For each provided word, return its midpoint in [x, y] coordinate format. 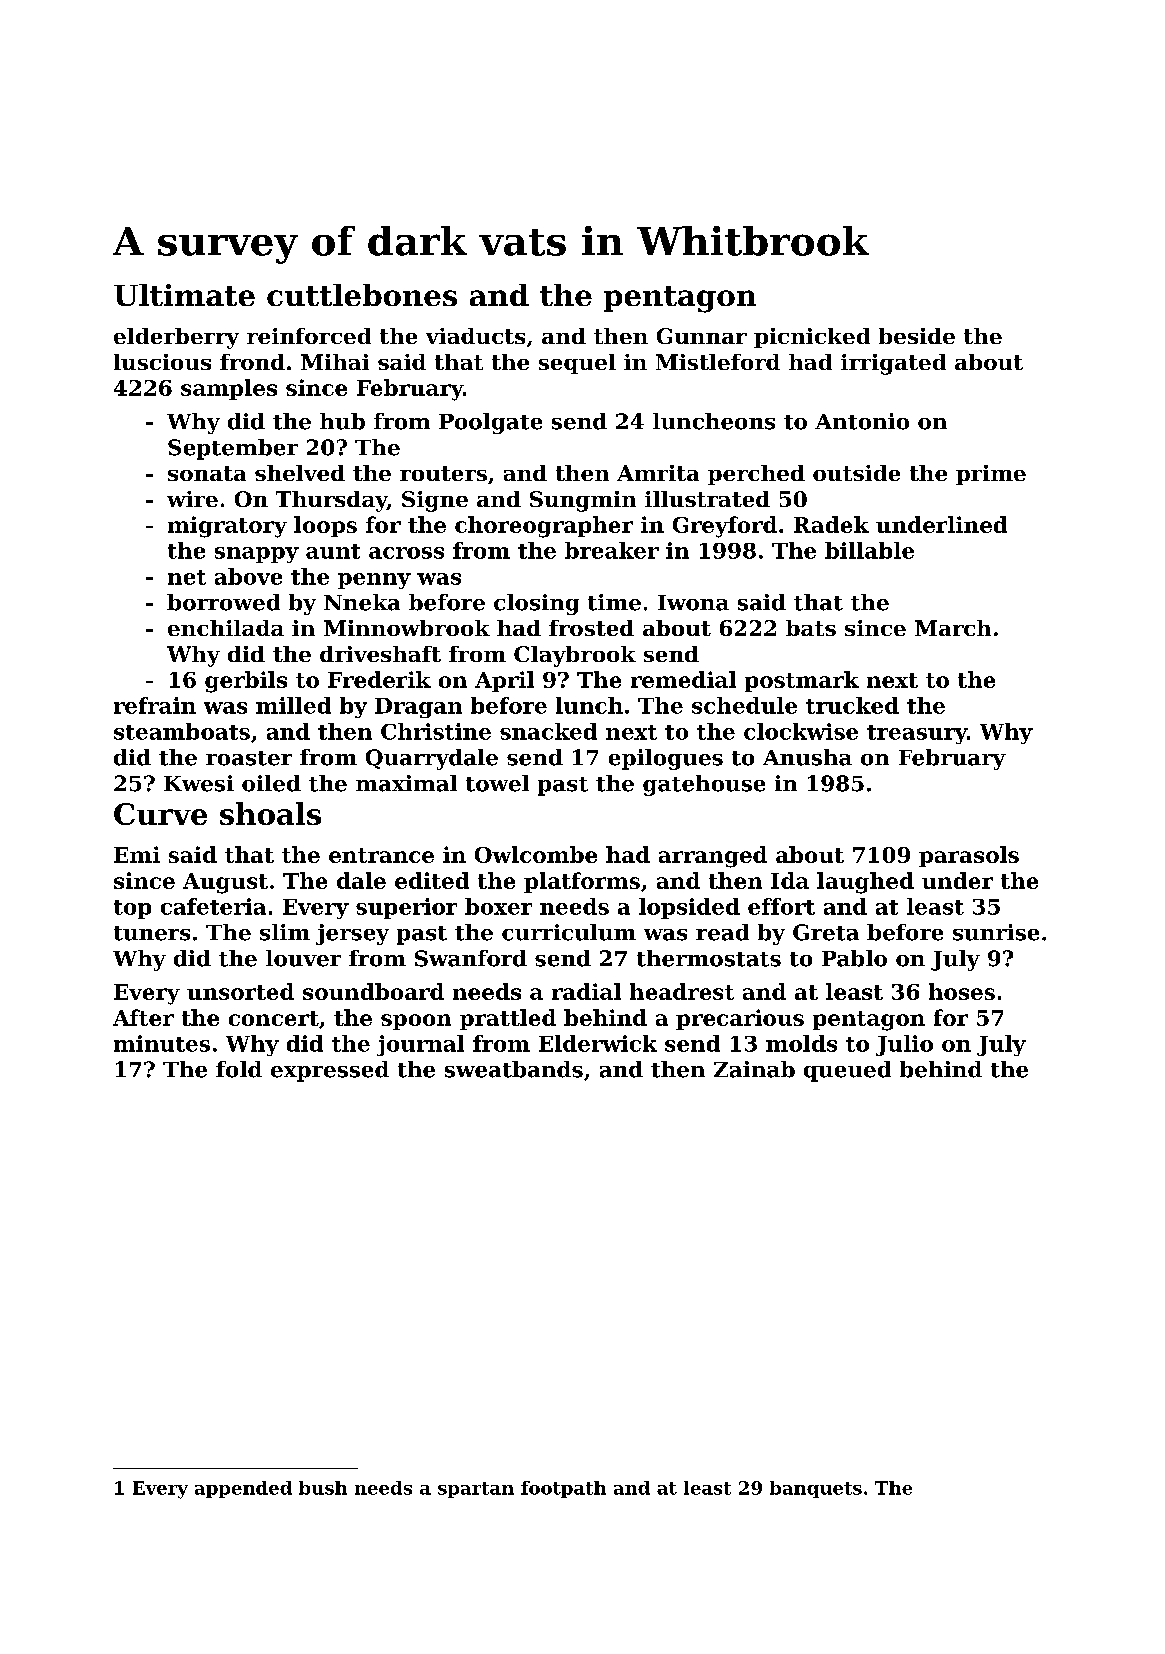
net [187, 577]
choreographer [544, 527]
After [143, 1017]
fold [239, 1069]
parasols [969, 856]
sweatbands [514, 1069]
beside [917, 336]
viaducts [475, 336]
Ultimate [184, 295]
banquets [816, 1489]
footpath [563, 1489]
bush [323, 1488]
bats [811, 628]
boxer [498, 906]
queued [847, 1071]
